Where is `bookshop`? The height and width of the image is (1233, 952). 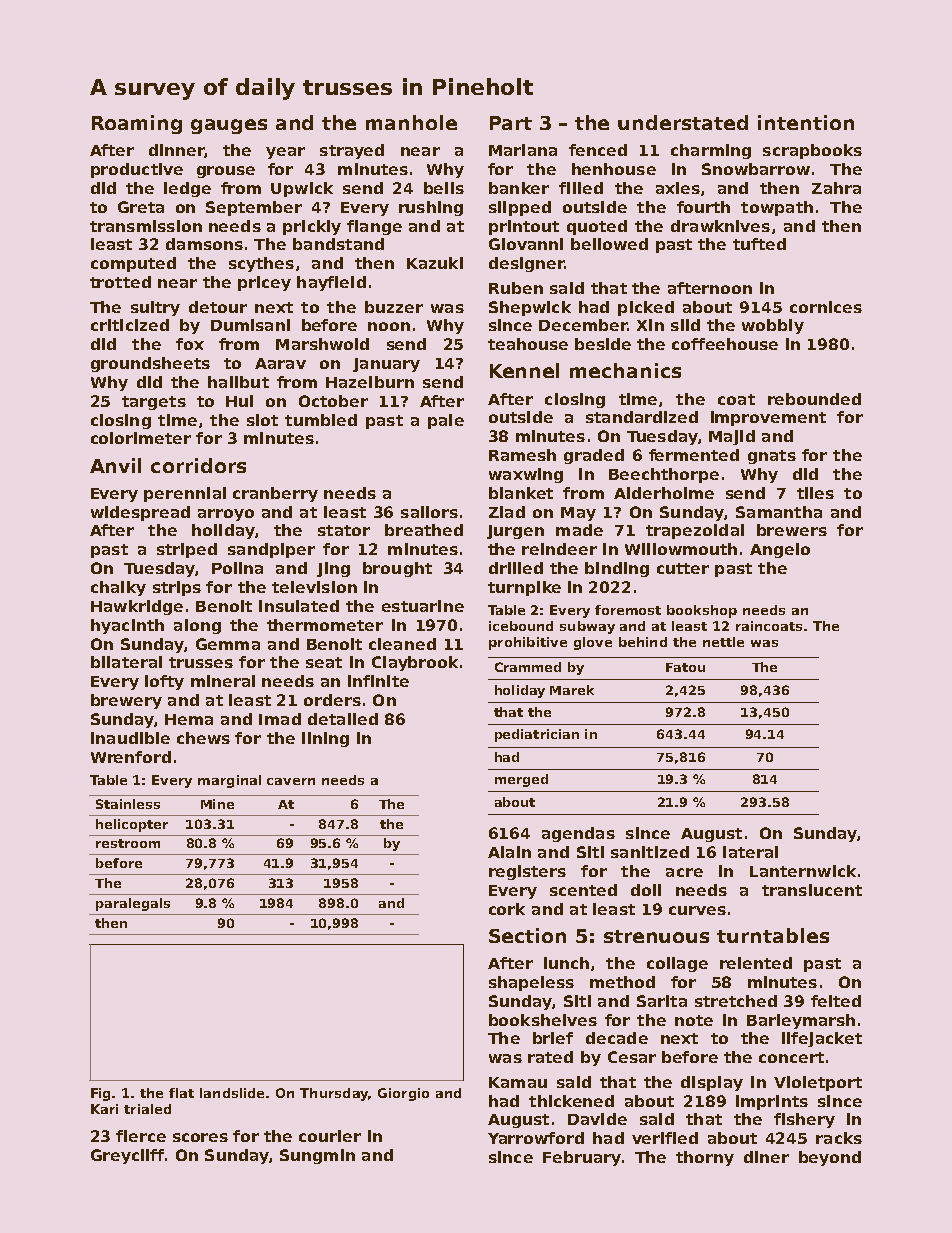
bookshop is located at coordinates (702, 611).
